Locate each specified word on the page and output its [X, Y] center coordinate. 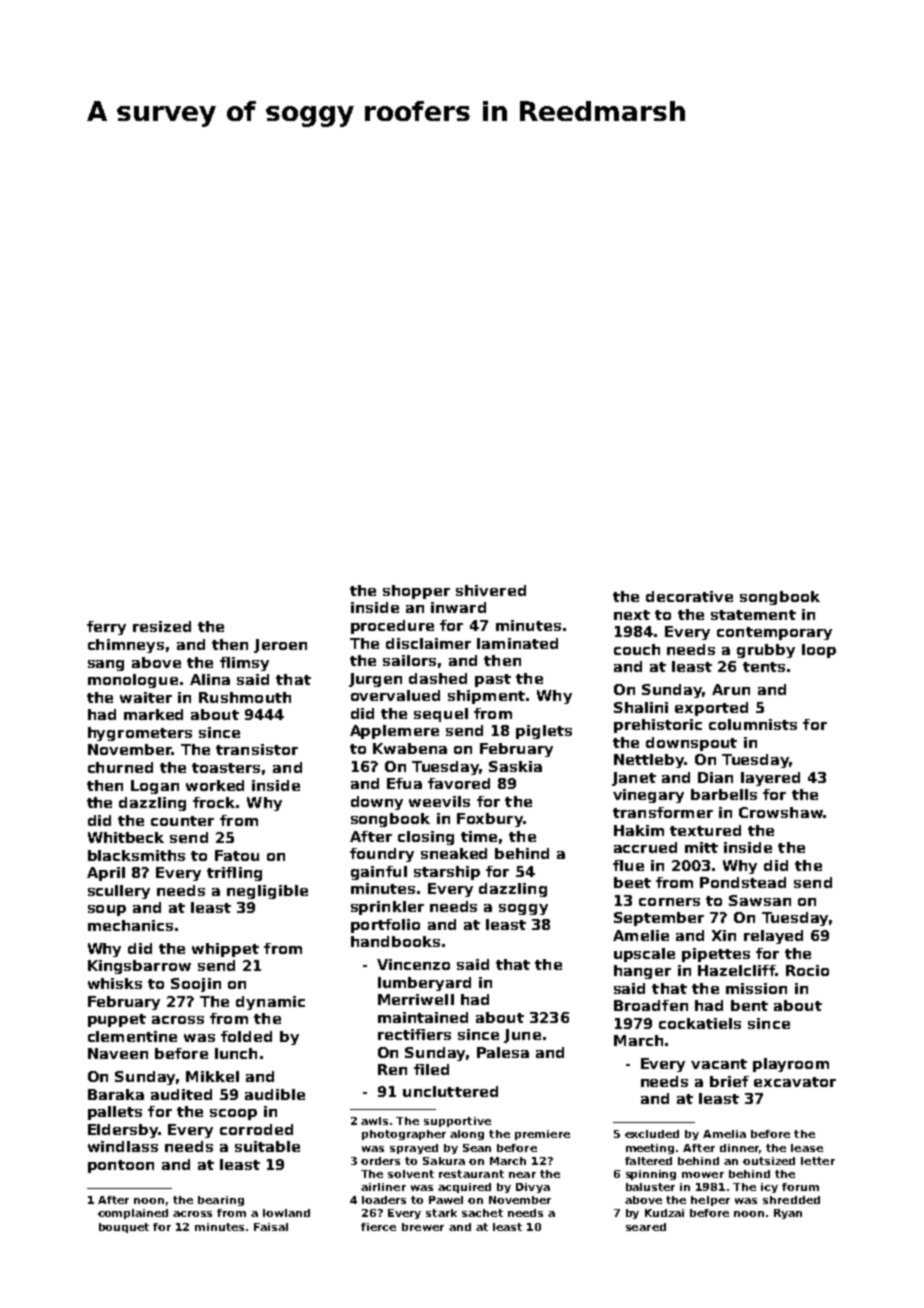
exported [711, 709]
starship [447, 873]
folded [246, 1036]
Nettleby [649, 761]
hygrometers [140, 734]
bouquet [124, 1228]
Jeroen [280, 646]
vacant [719, 1064]
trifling [234, 874]
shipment [486, 697]
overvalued [395, 695]
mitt [701, 847]
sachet [482, 1213]
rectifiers [414, 1034]
